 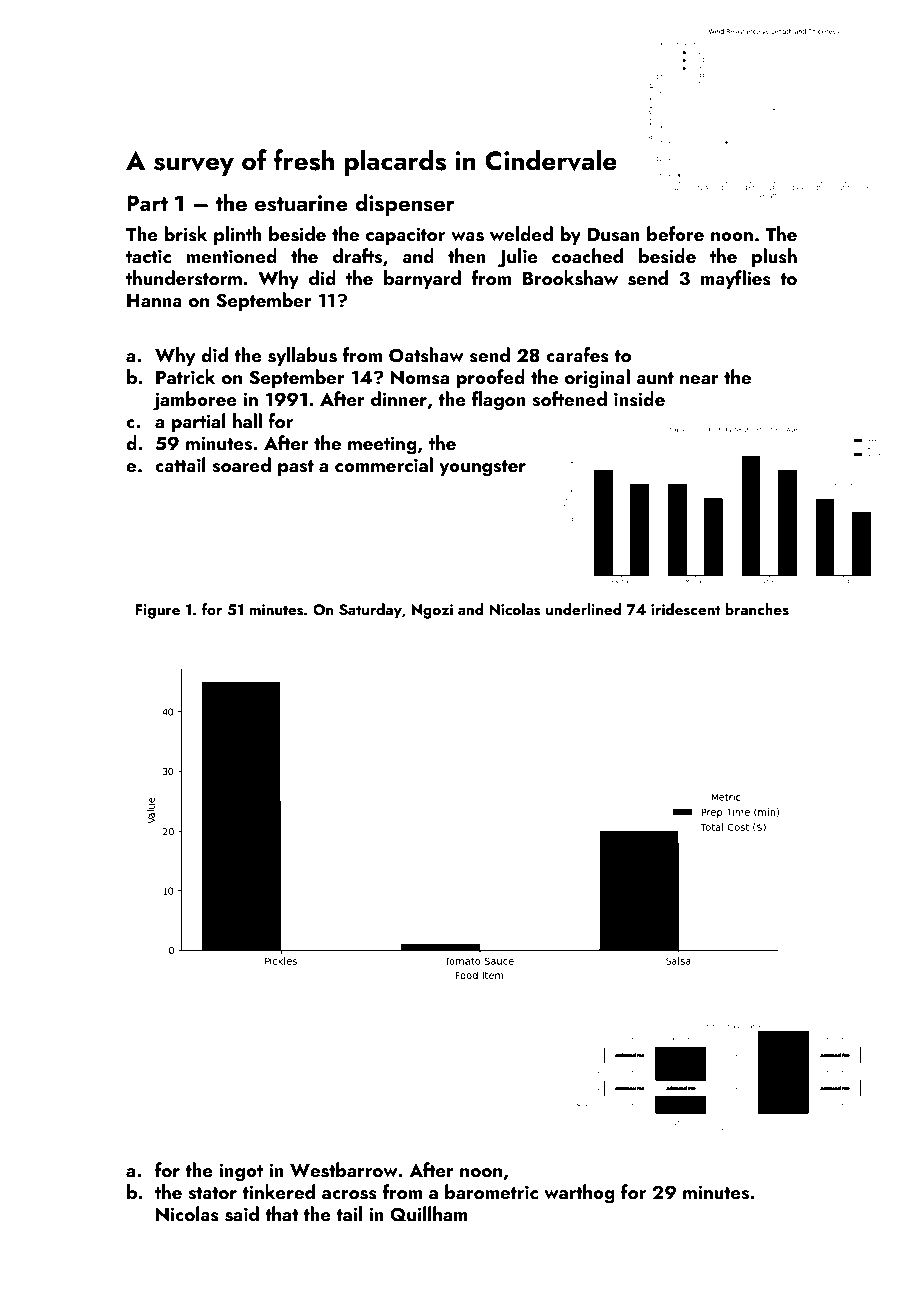 I want to click on near, so click(x=699, y=379).
